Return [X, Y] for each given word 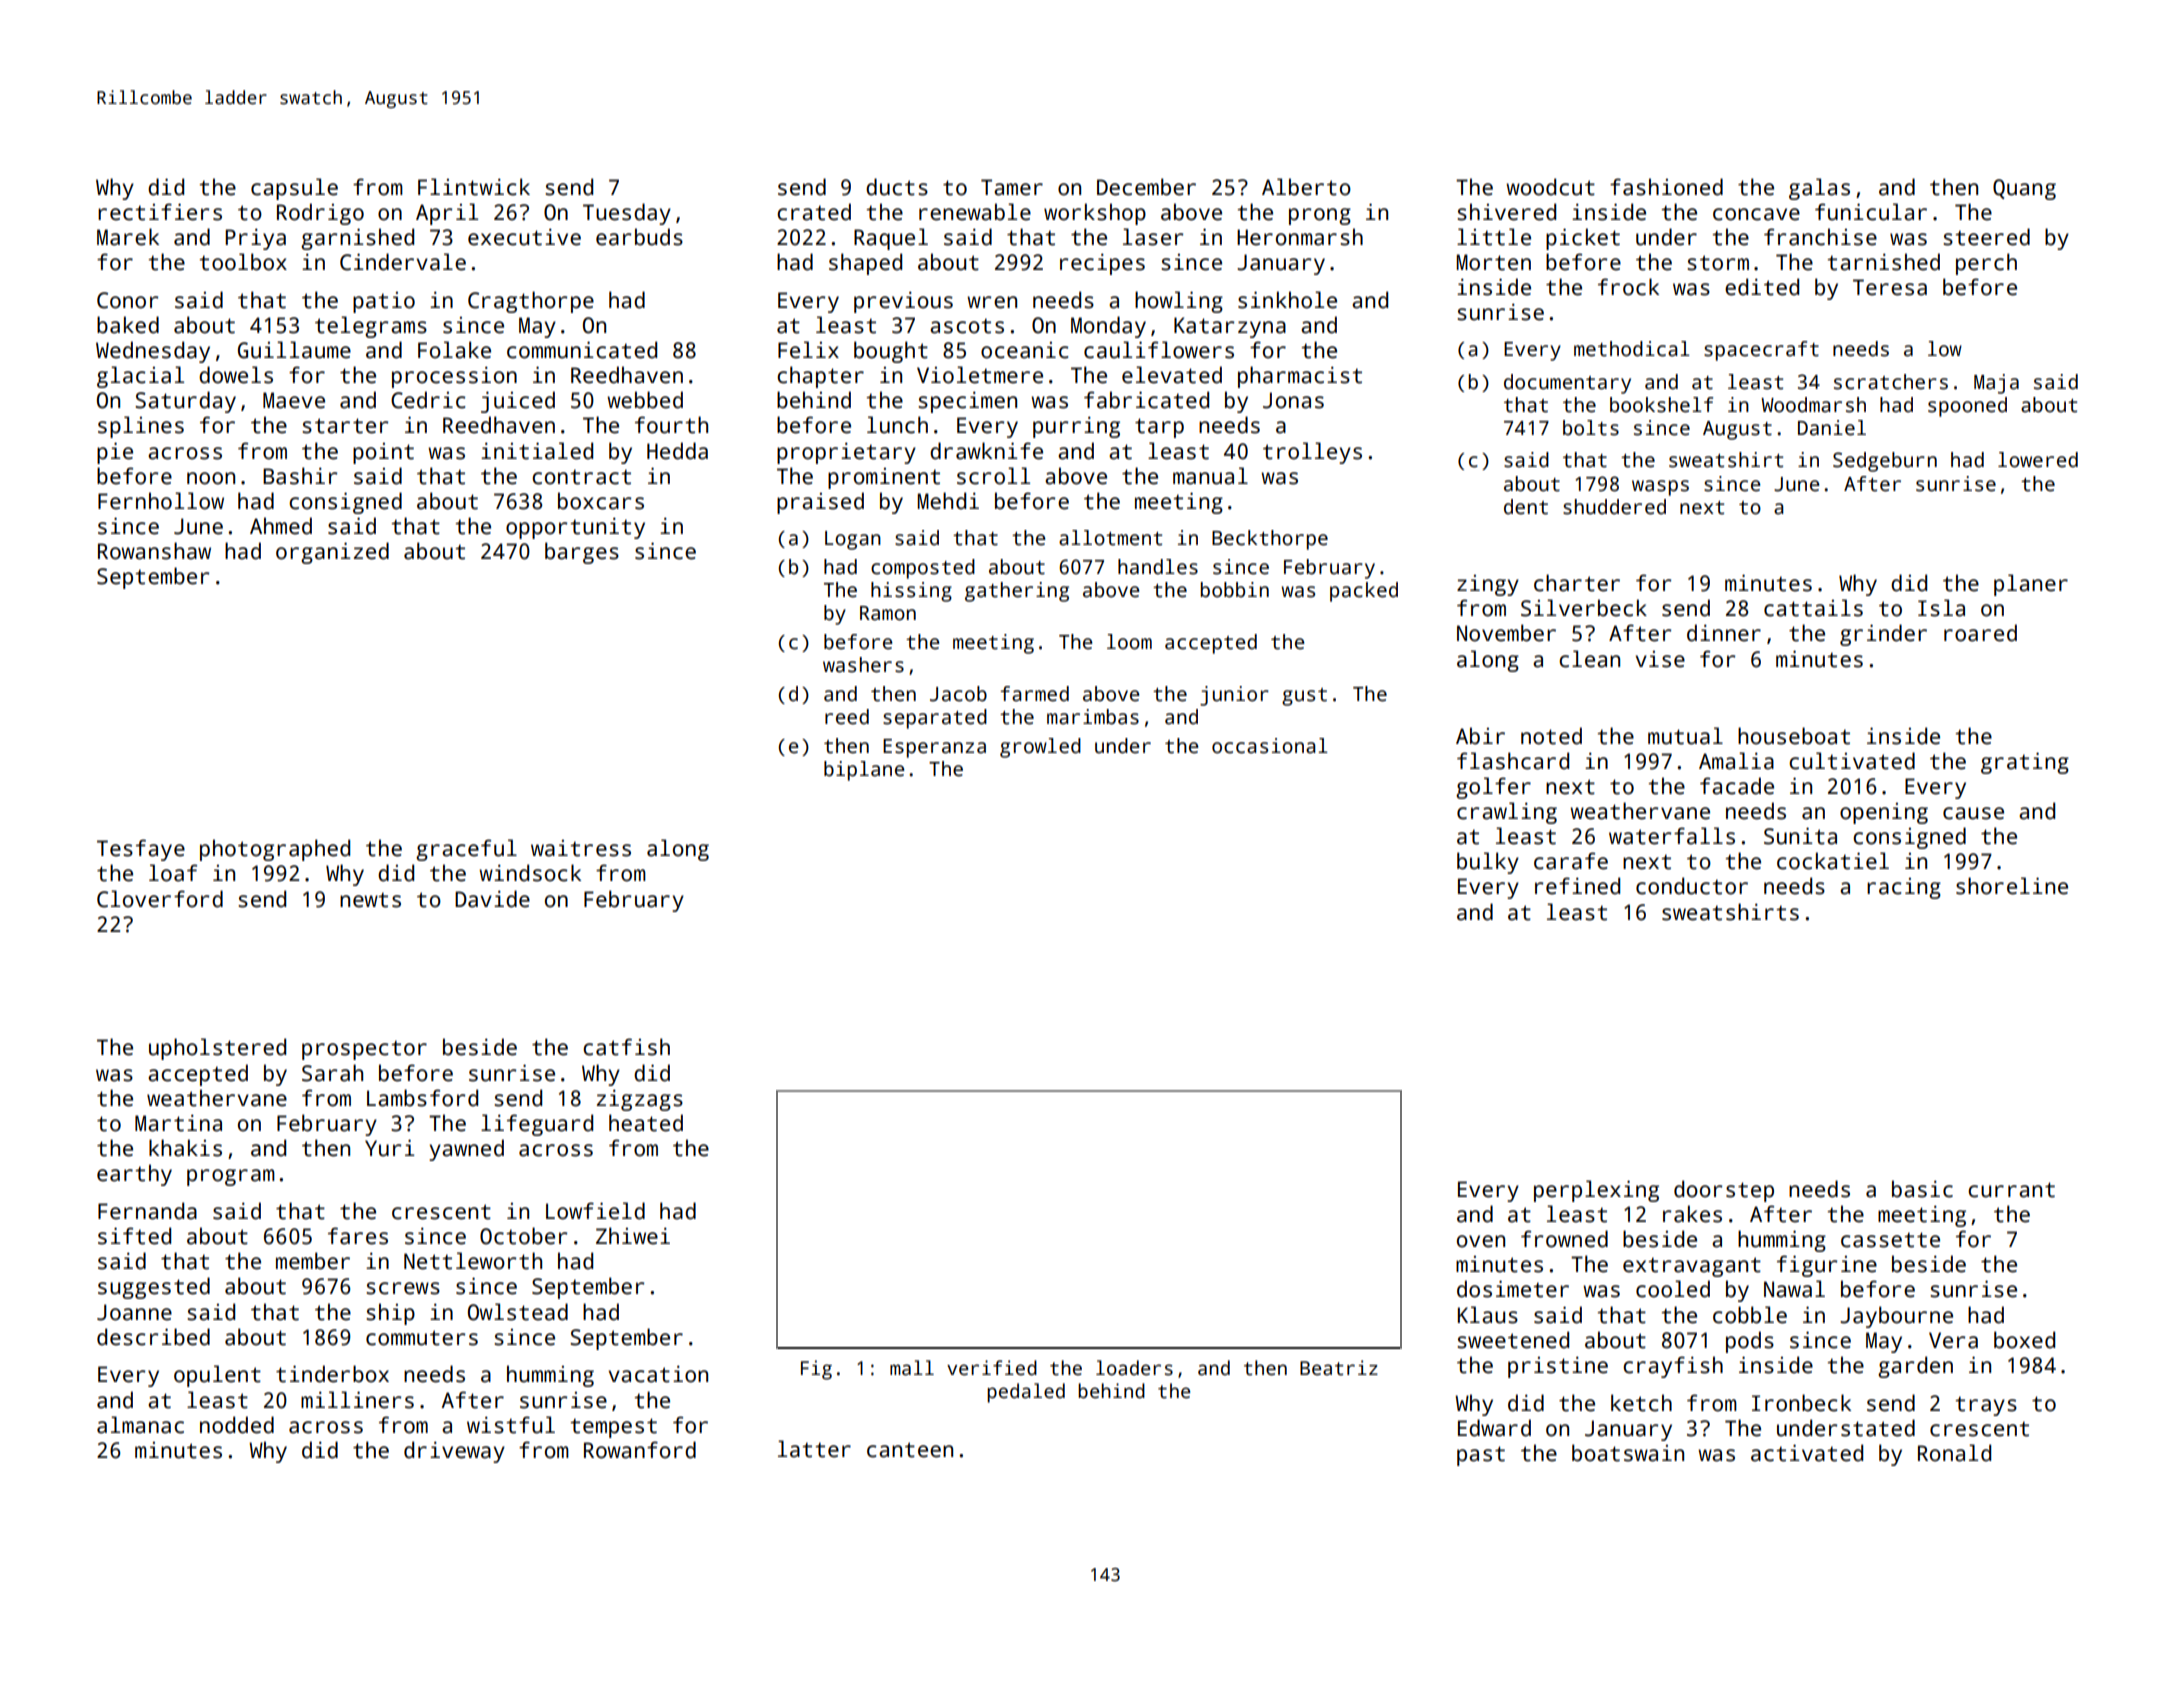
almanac [140, 1425]
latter [814, 1449]
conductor [1692, 886]
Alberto [1306, 187]
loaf [173, 873]
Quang [2024, 189]
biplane [864, 771]
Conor [127, 300]
